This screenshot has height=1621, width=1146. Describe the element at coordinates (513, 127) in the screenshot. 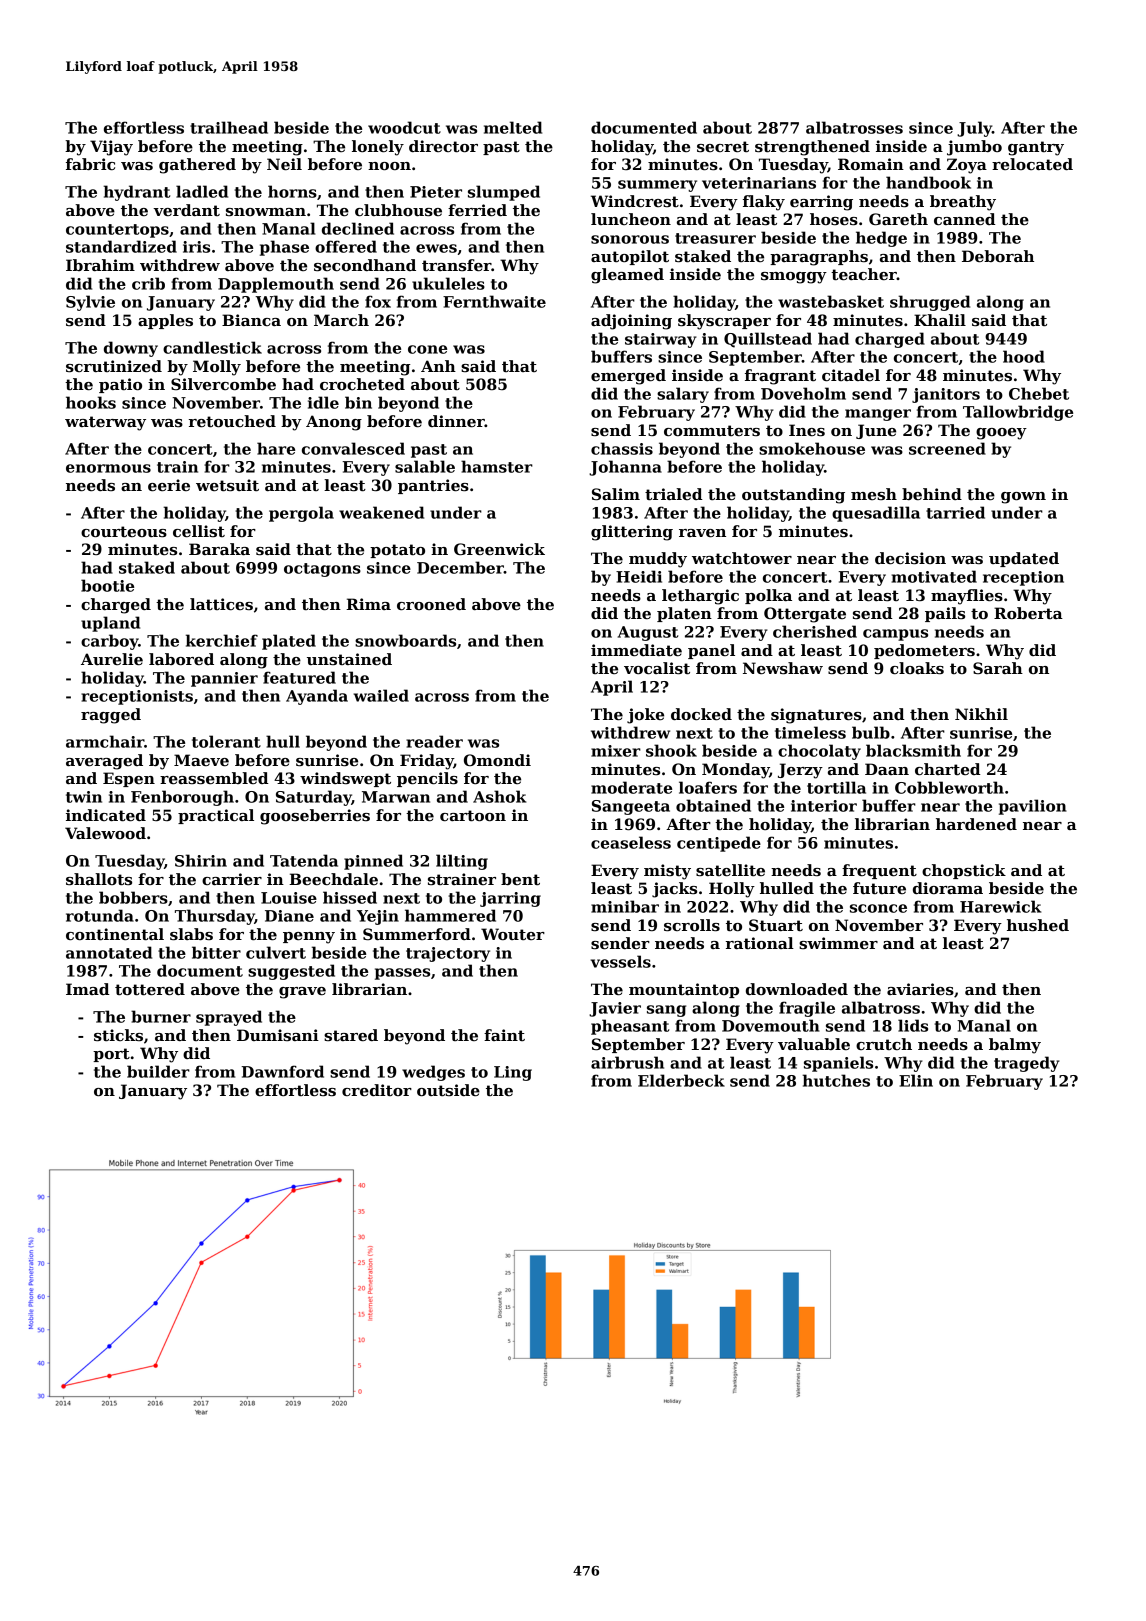

I see `melted` at that location.
